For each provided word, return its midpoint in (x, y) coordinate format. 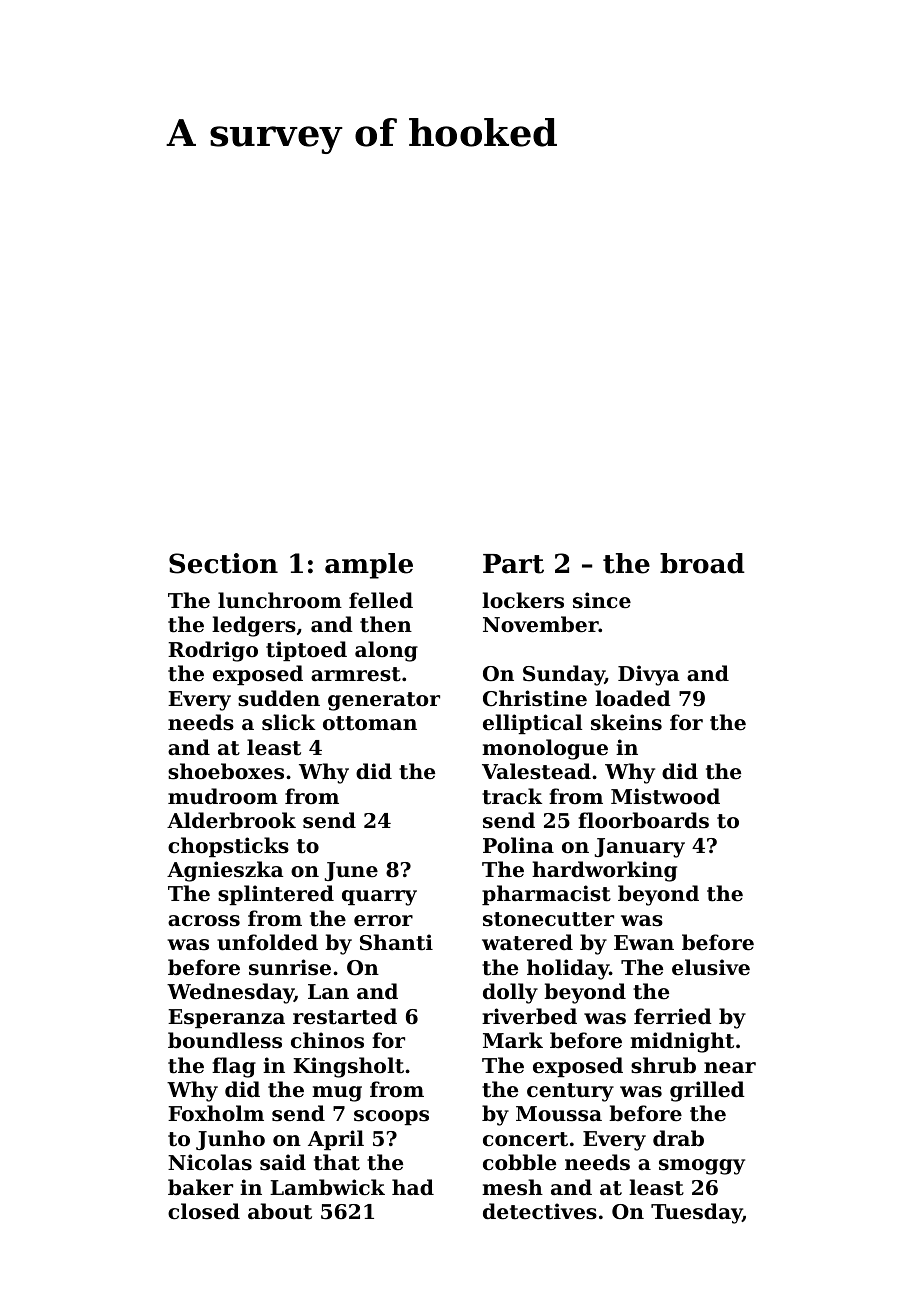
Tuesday (696, 1213)
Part (513, 564)
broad (702, 563)
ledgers (254, 626)
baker (200, 1187)
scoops (391, 1117)
